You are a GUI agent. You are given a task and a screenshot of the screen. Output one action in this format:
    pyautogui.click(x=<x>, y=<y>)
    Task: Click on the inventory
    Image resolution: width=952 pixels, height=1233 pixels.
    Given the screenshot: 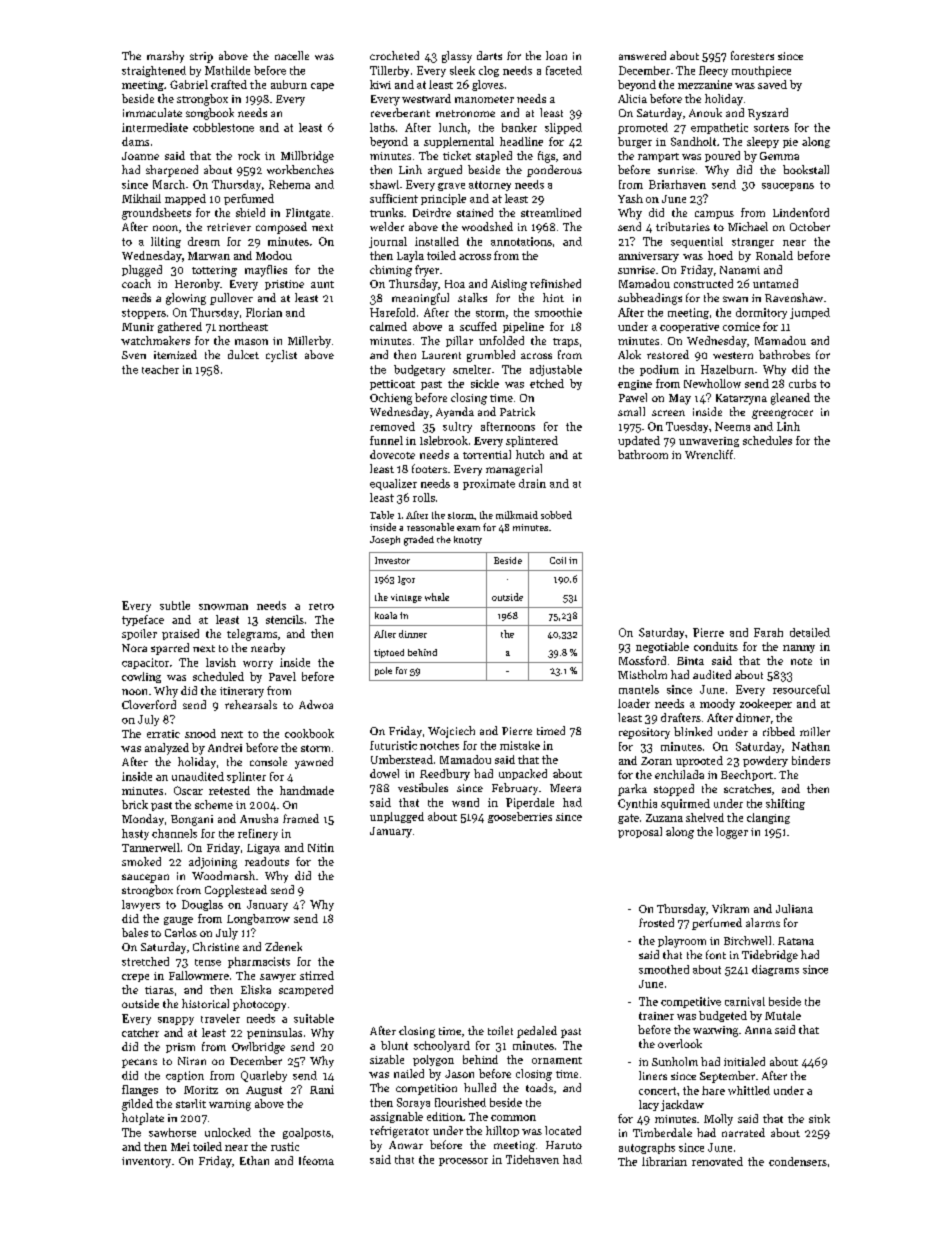 What is the action you would take?
    pyautogui.click(x=146, y=1162)
